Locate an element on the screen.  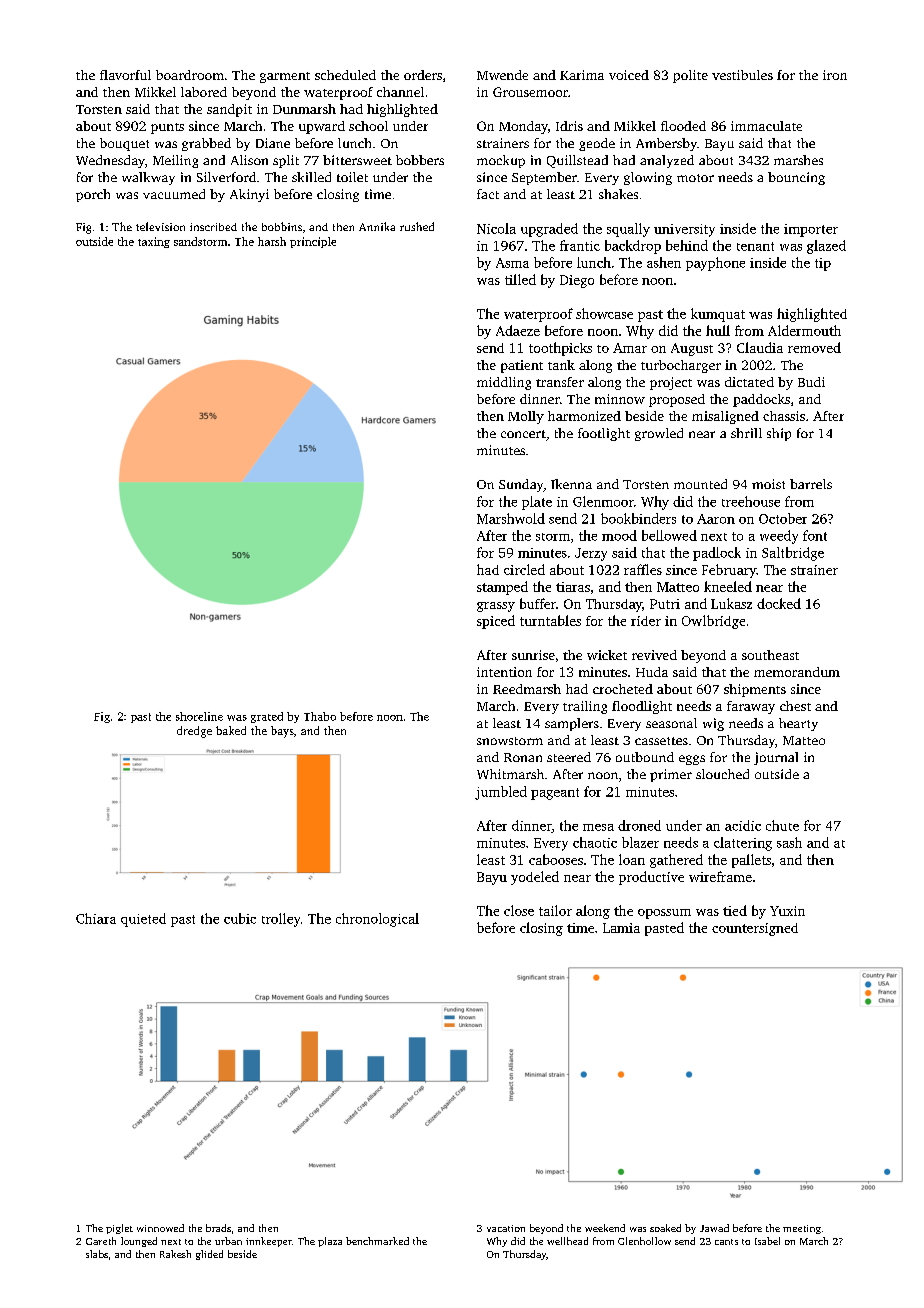
kneeled is located at coordinates (728, 586).
